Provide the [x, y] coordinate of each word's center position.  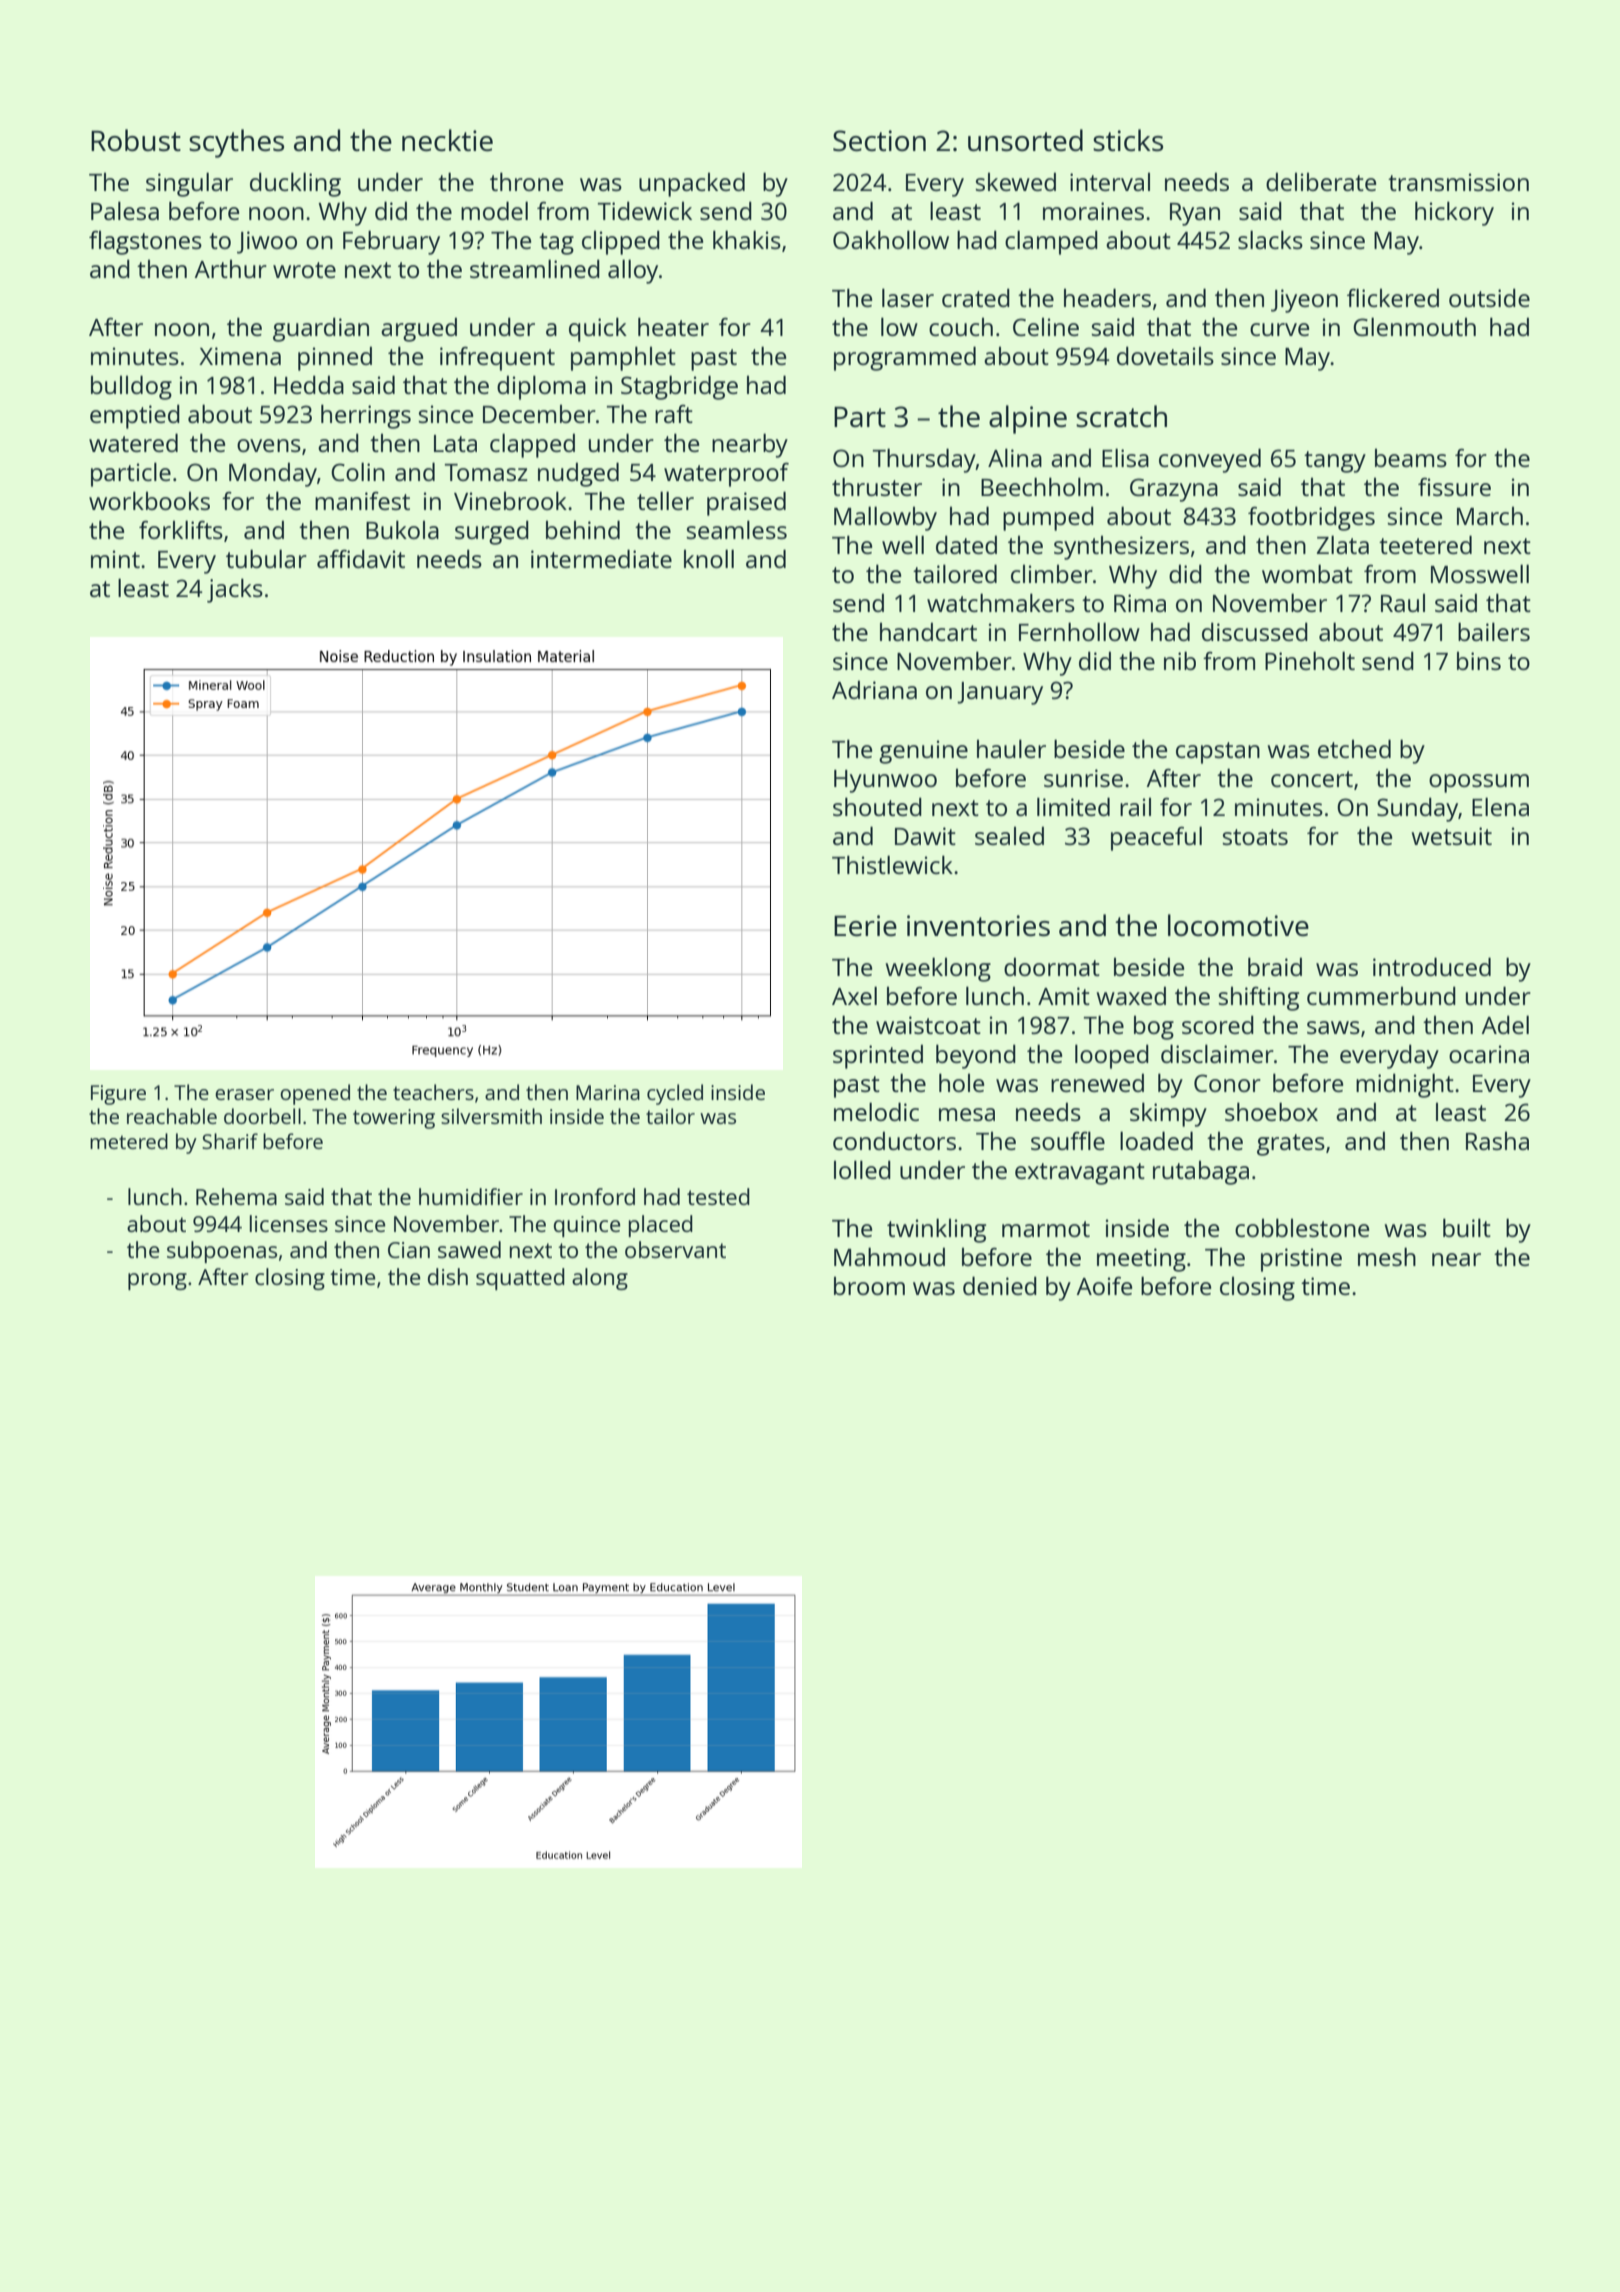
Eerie [865, 925]
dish [448, 1276]
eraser [244, 1094]
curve [1279, 329]
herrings [366, 416]
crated [976, 297]
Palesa [125, 210]
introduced [1432, 966]
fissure [1454, 487]
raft [674, 414]
